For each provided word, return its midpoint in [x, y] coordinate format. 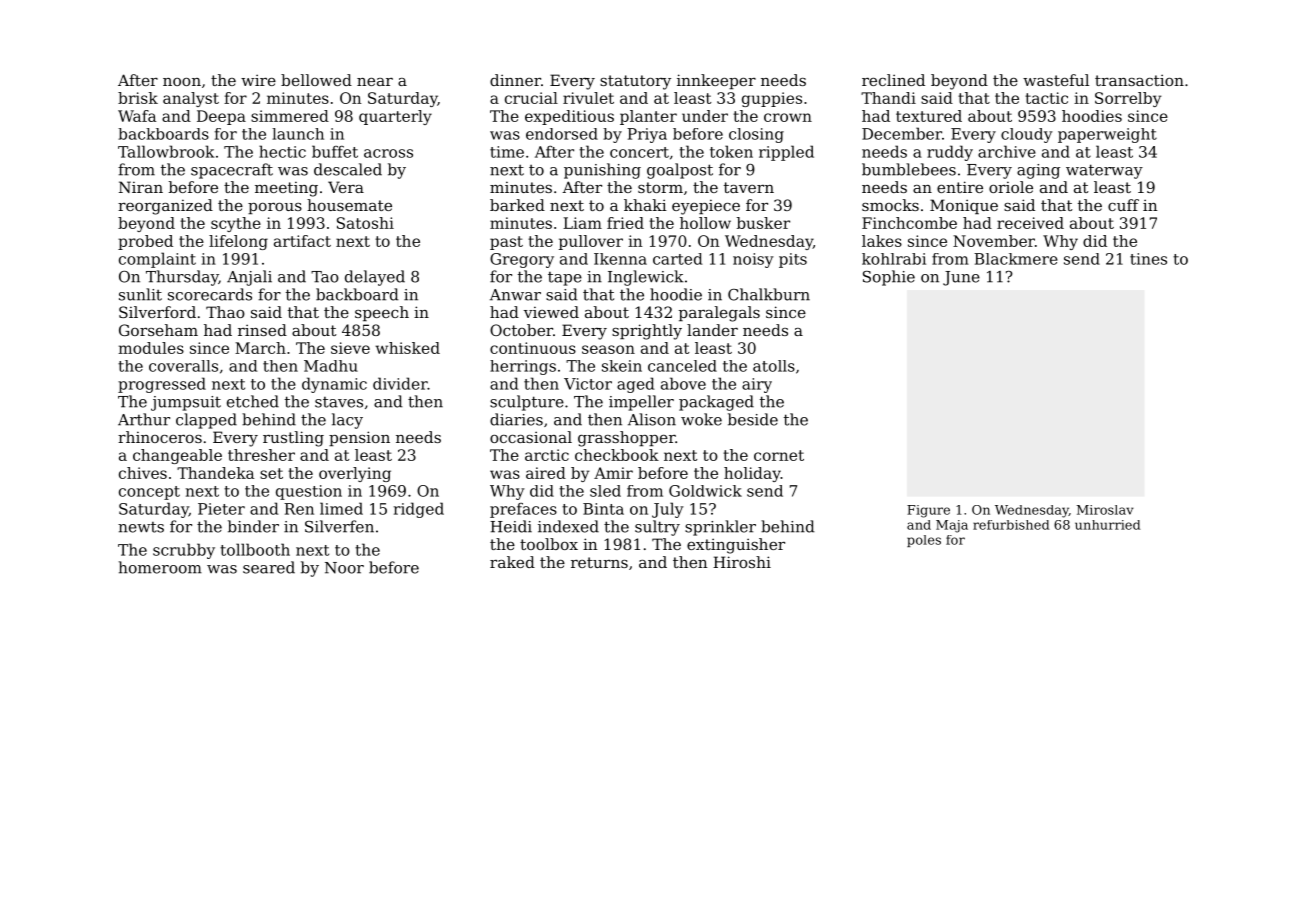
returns [599, 562]
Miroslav [1105, 510]
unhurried [1107, 525]
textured [929, 116]
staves [339, 402]
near [375, 82]
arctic [547, 455]
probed [145, 242]
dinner [515, 80]
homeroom [160, 567]
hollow [705, 223]
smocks [890, 205]
